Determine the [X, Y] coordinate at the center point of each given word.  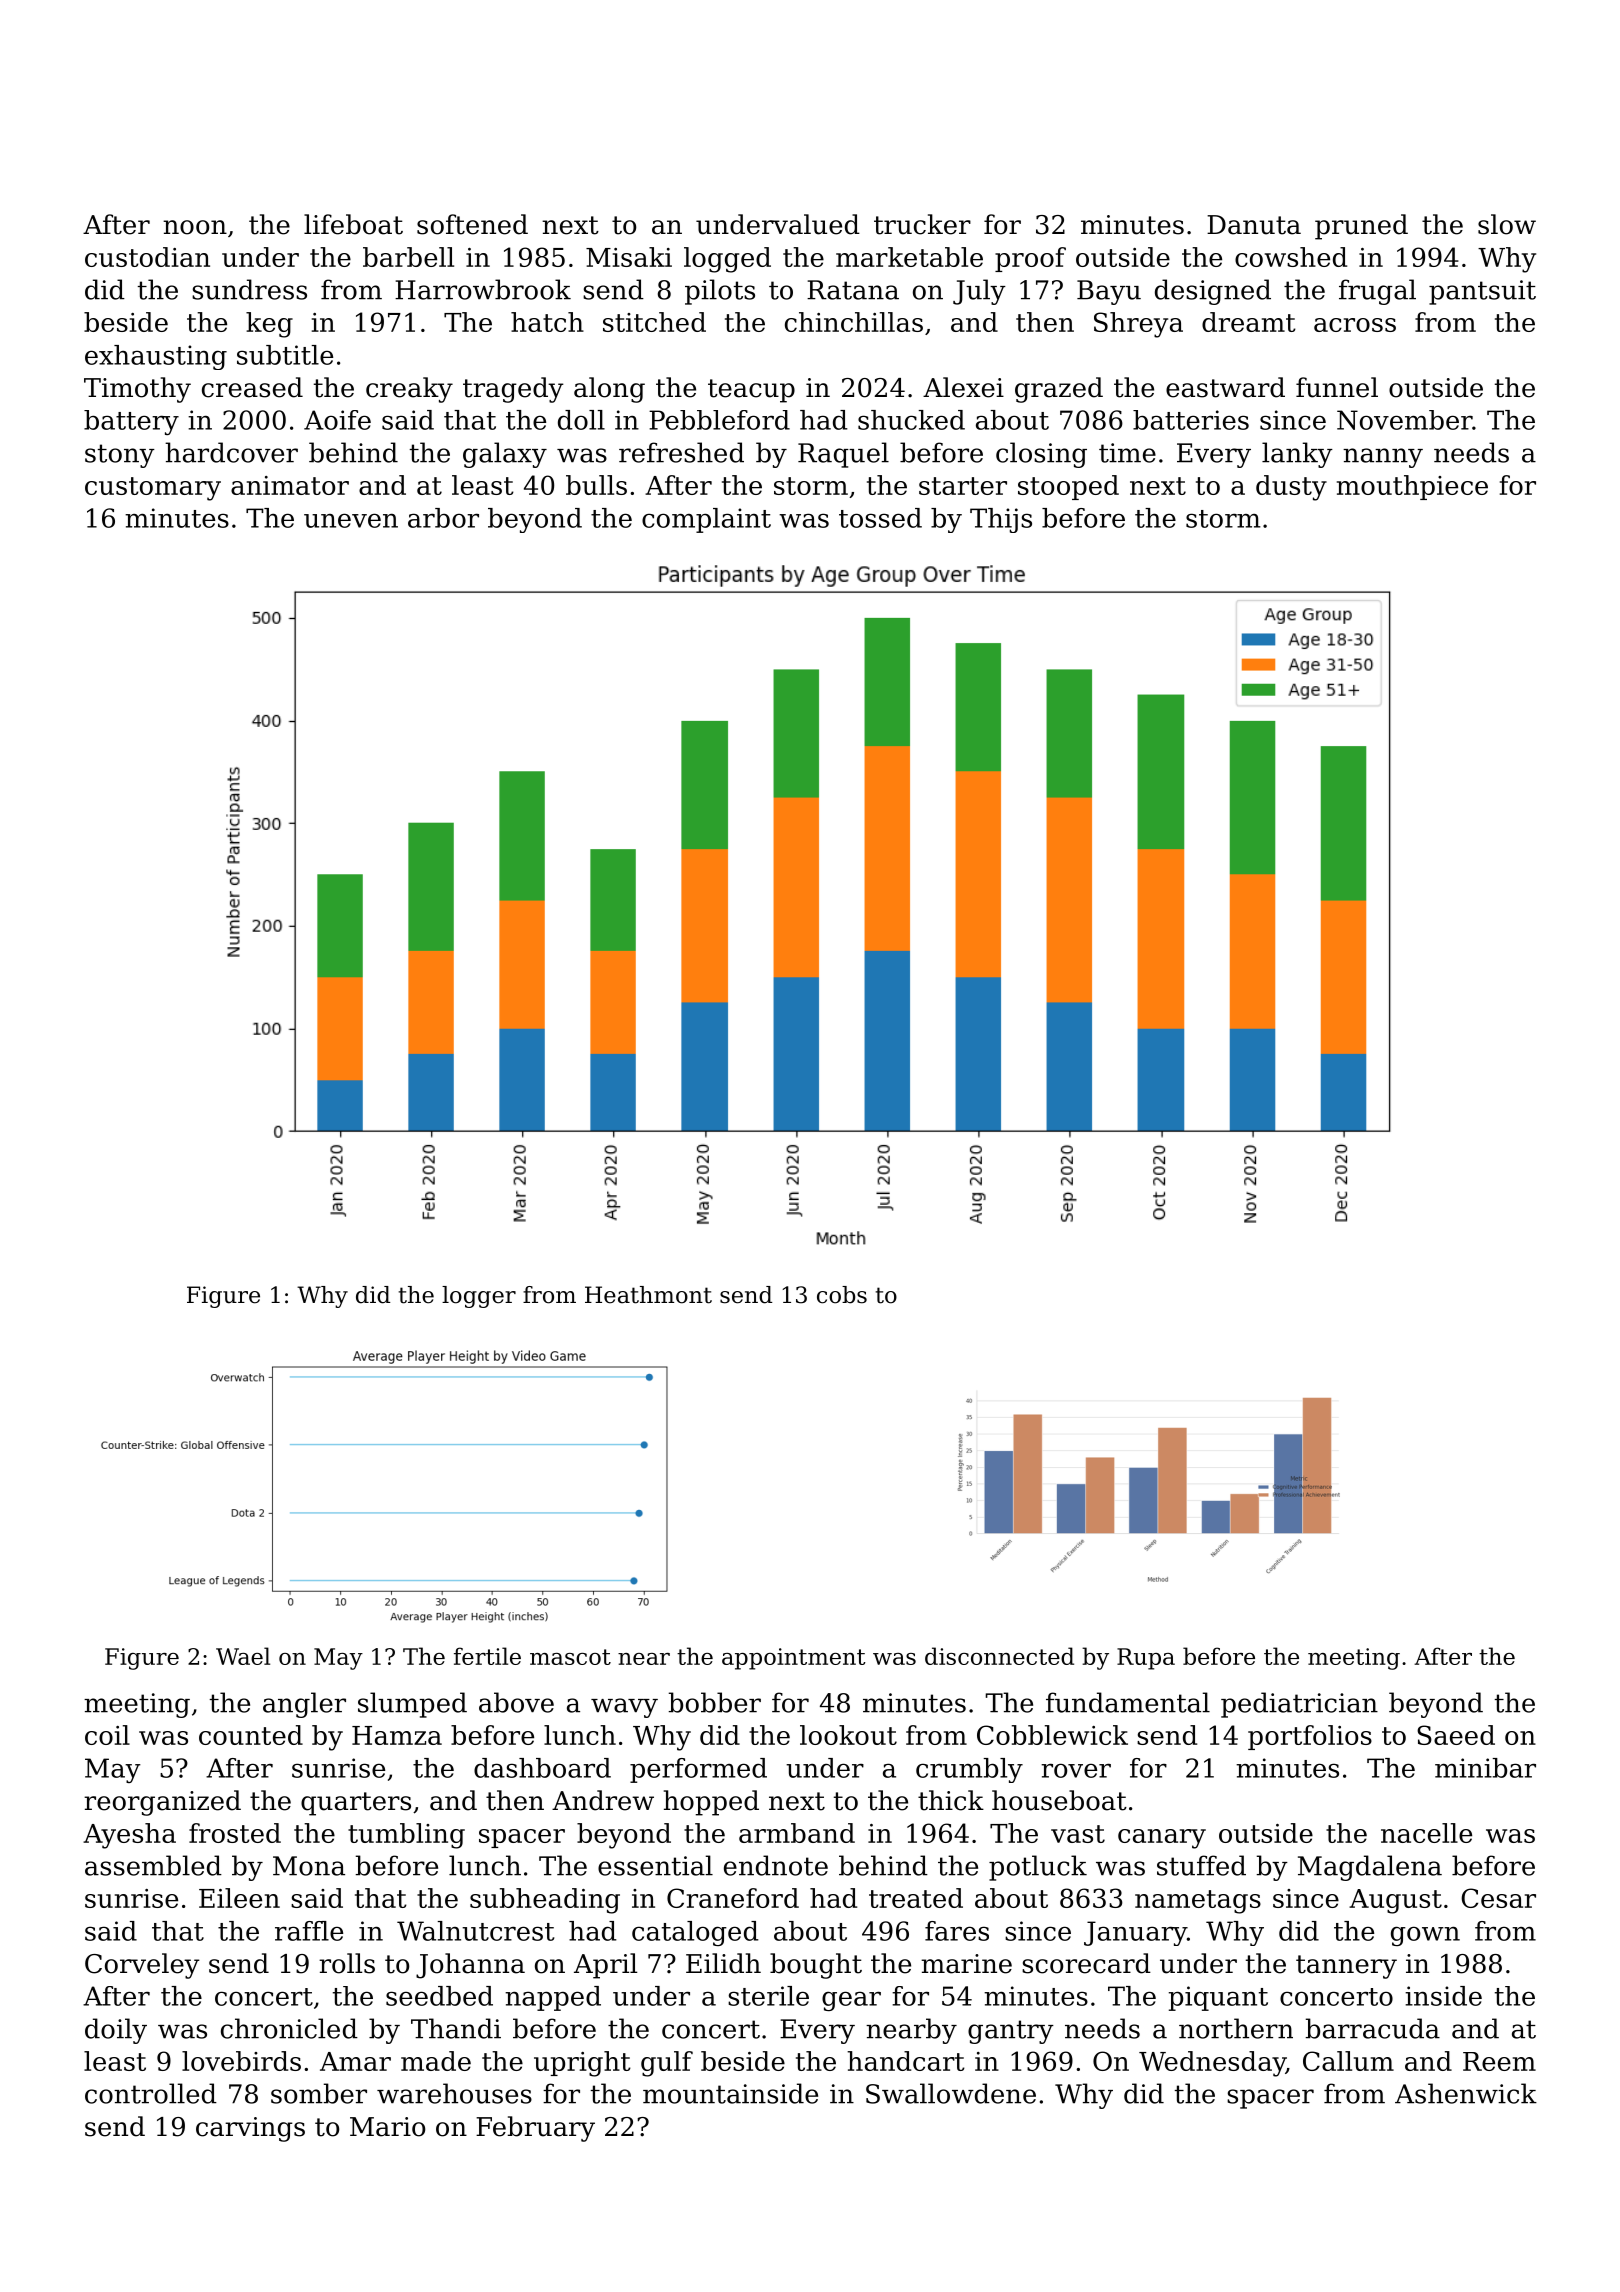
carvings [250, 2129]
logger [479, 1297]
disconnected [999, 1656]
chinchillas [854, 322]
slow [1507, 224]
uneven [351, 520]
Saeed [1456, 1735]
